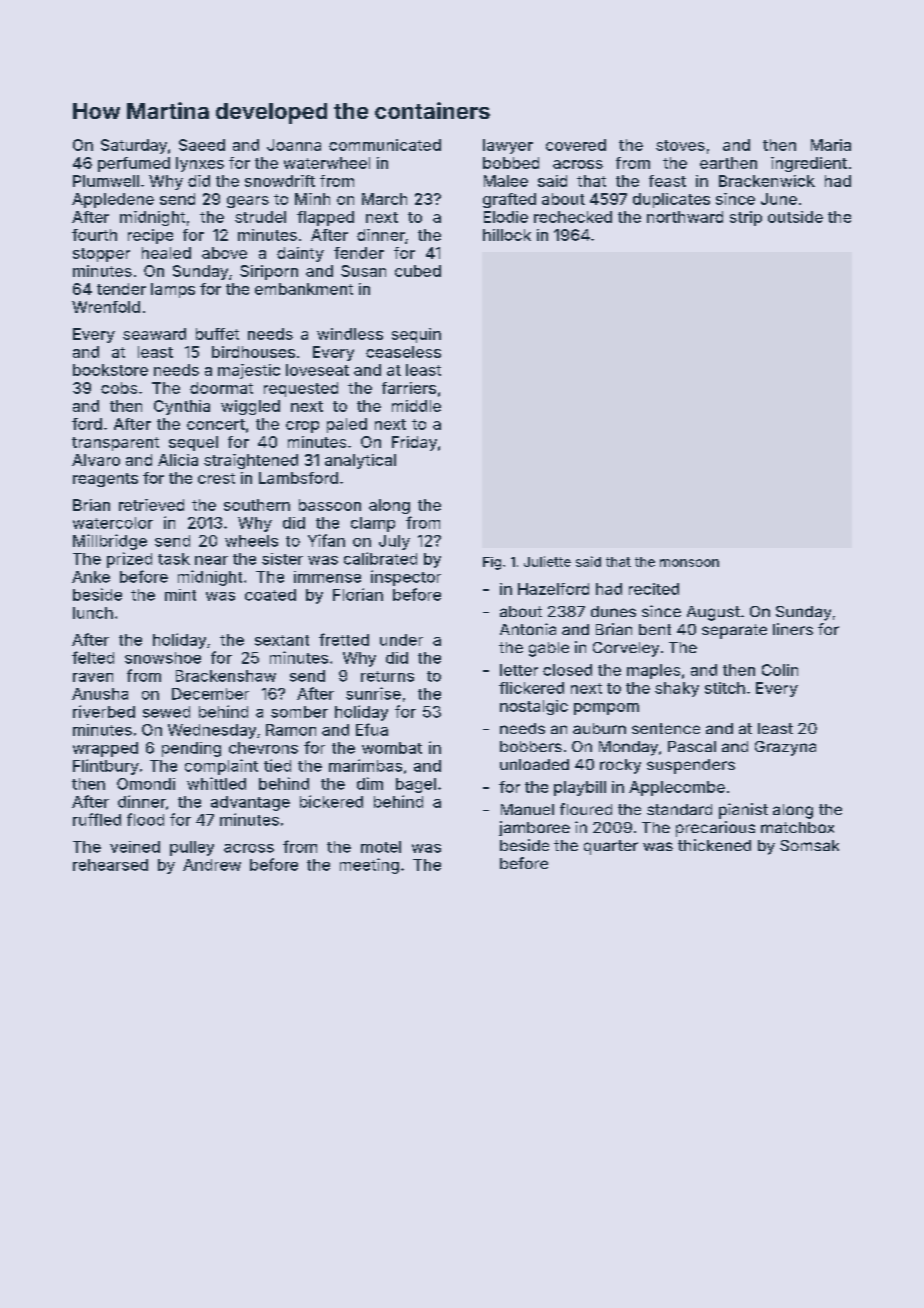  I want to click on Joanna, so click(294, 145).
